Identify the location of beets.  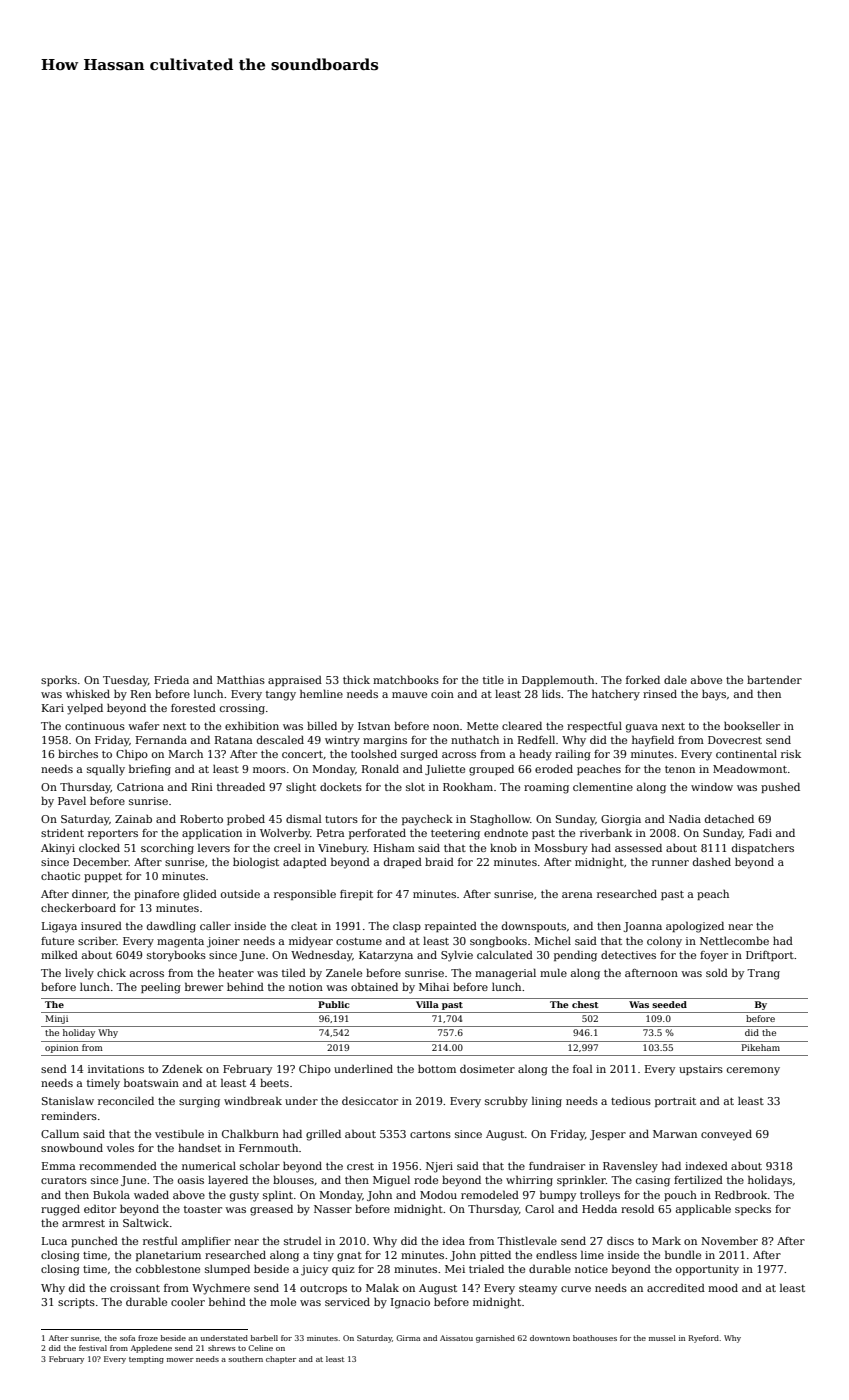
(274, 1082).
